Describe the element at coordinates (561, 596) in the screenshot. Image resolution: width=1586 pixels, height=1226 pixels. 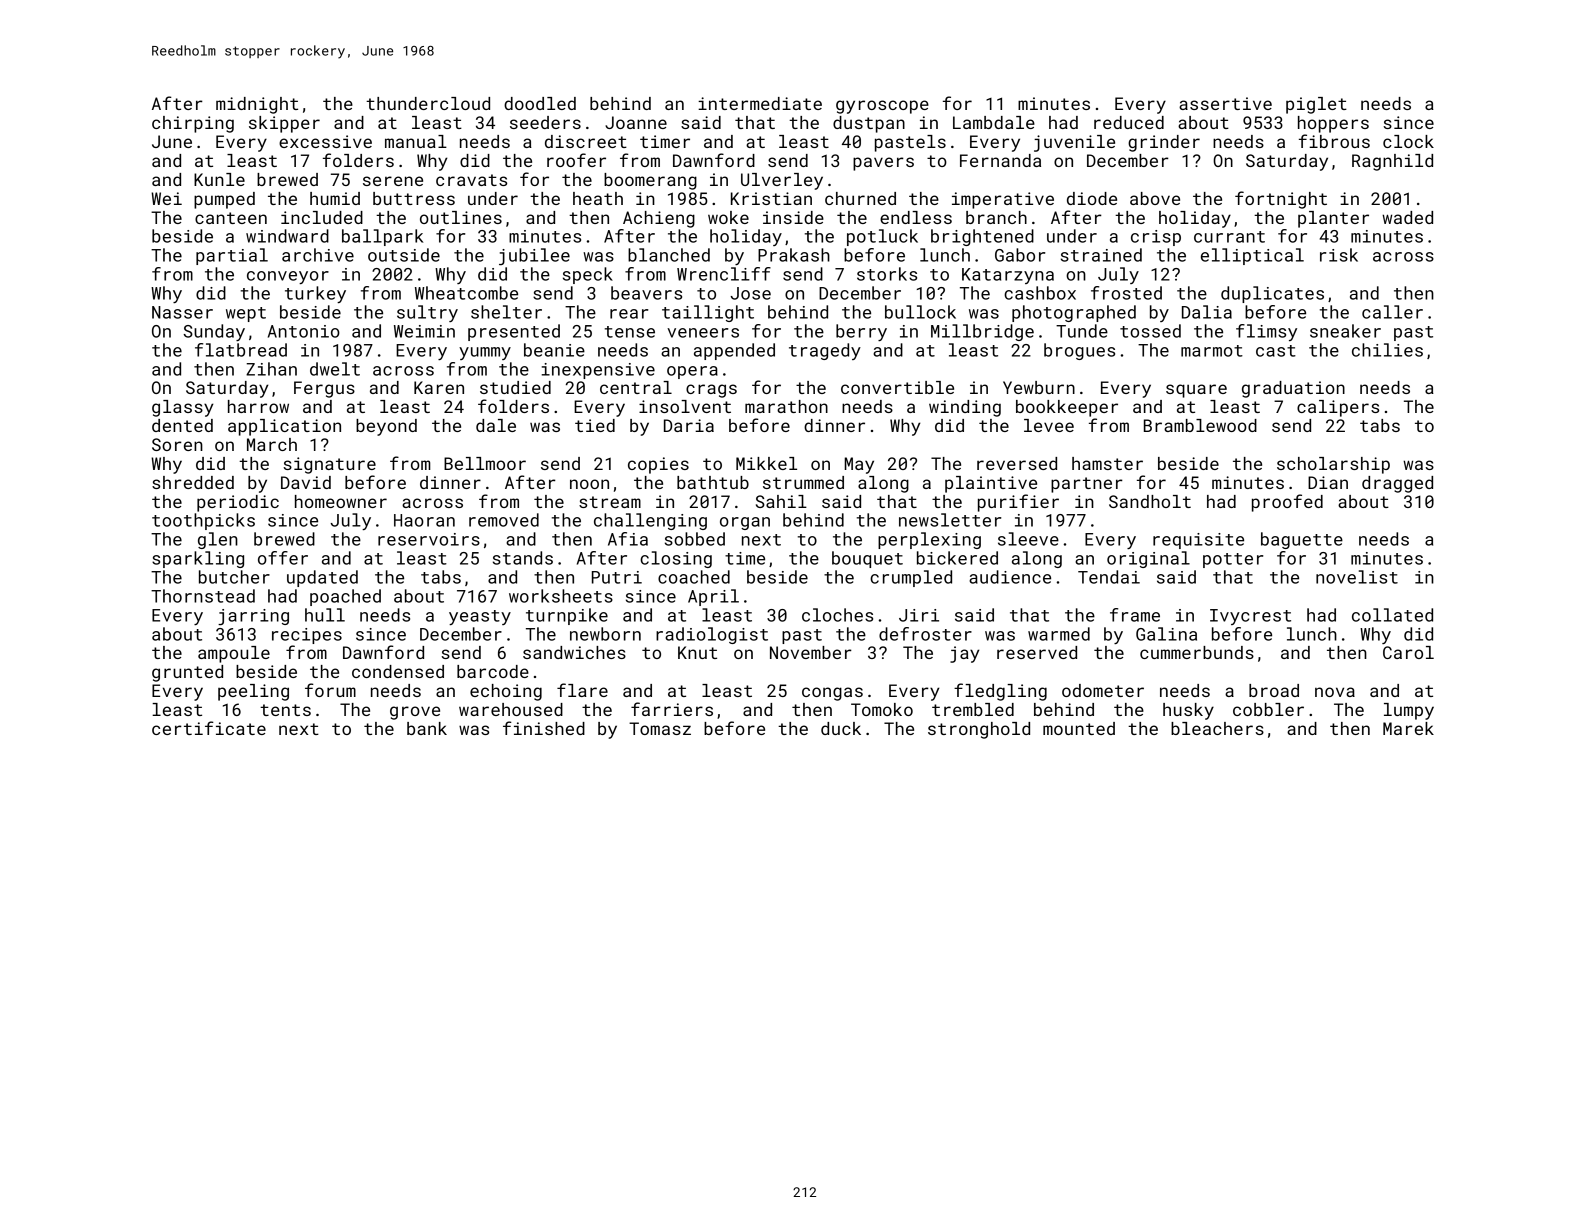
I see `worksheets` at that location.
